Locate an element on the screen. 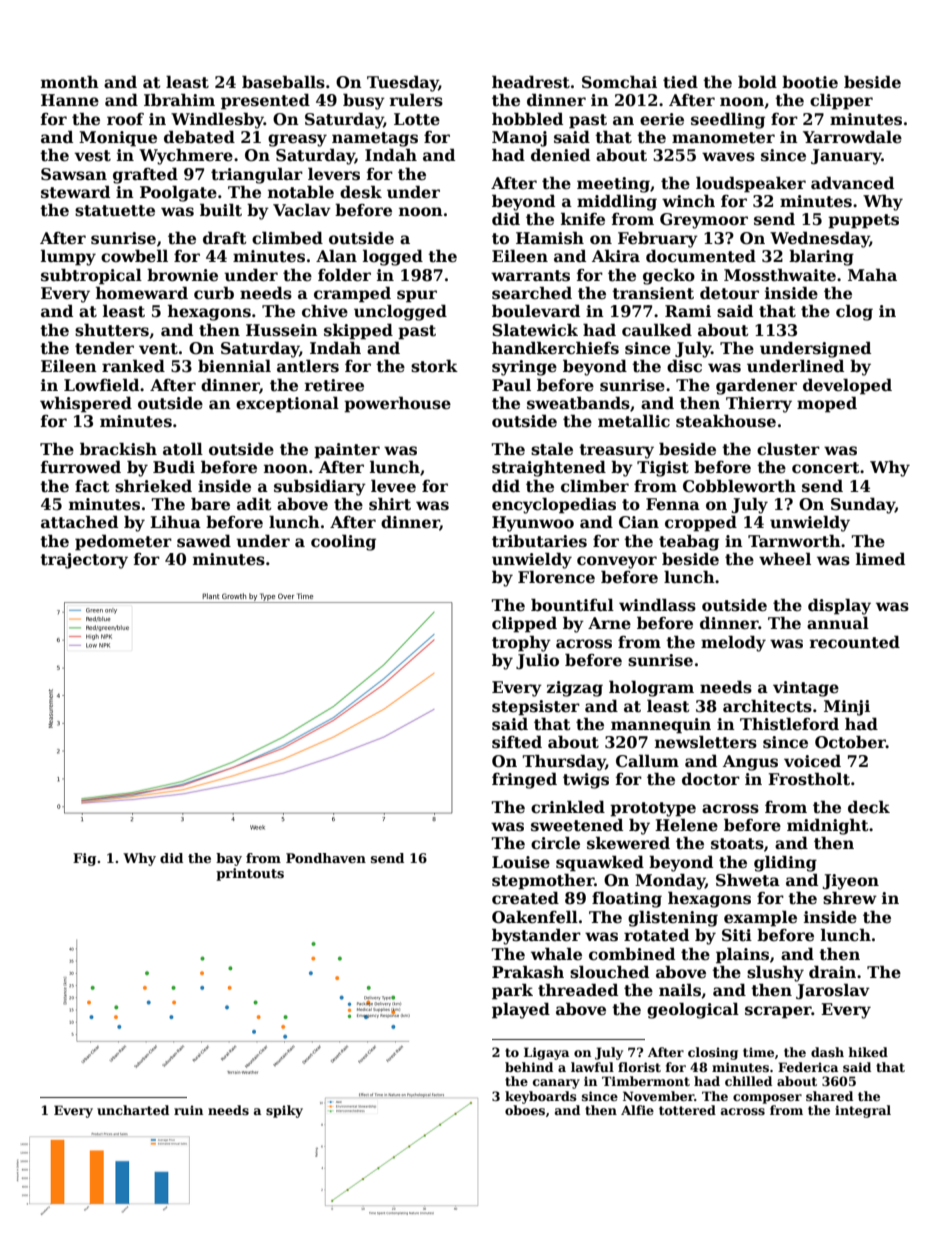 Image resolution: width=952 pixels, height=1233 pixels. melody is located at coordinates (733, 643).
